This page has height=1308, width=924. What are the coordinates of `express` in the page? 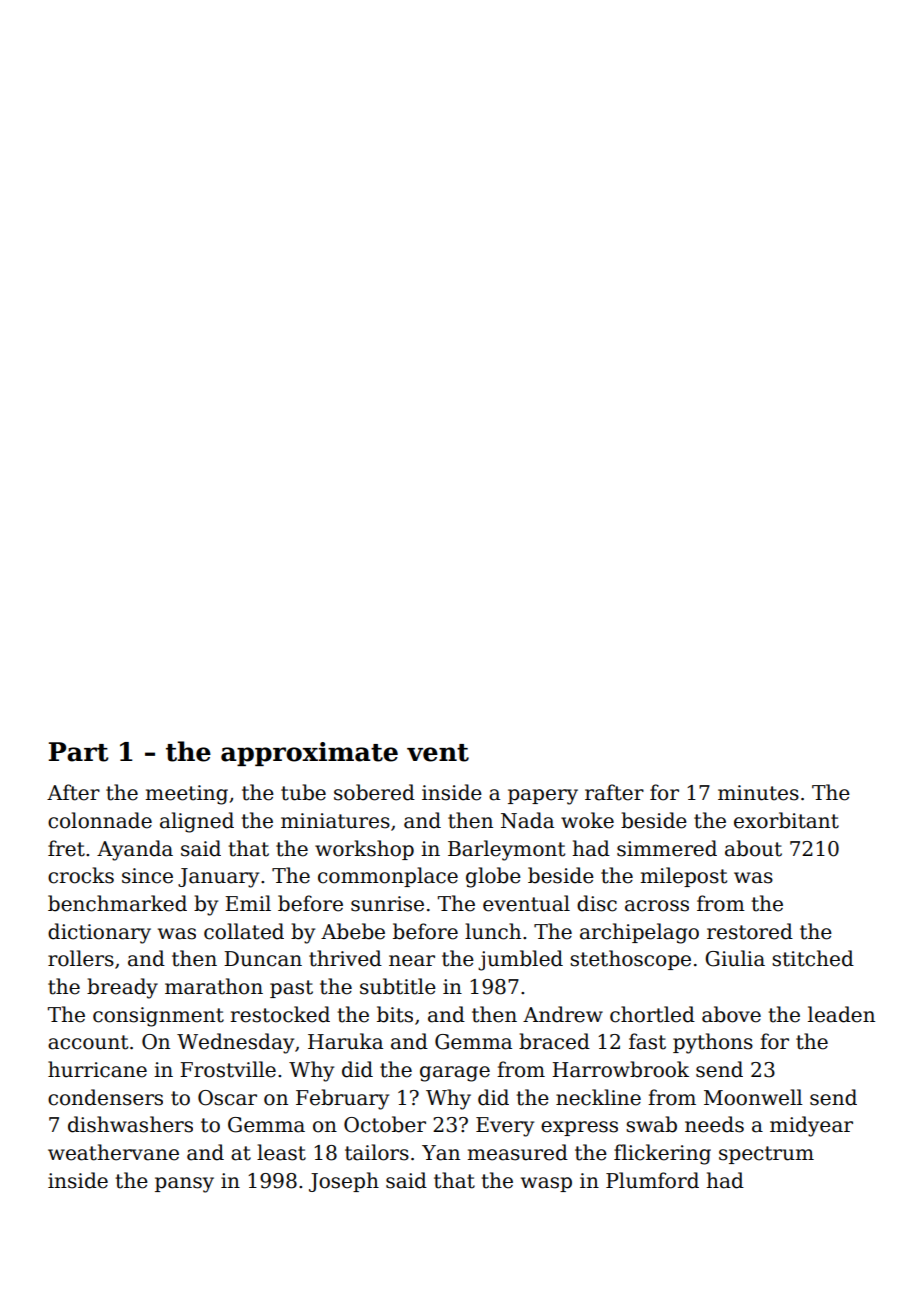 It's located at (579, 1128).
